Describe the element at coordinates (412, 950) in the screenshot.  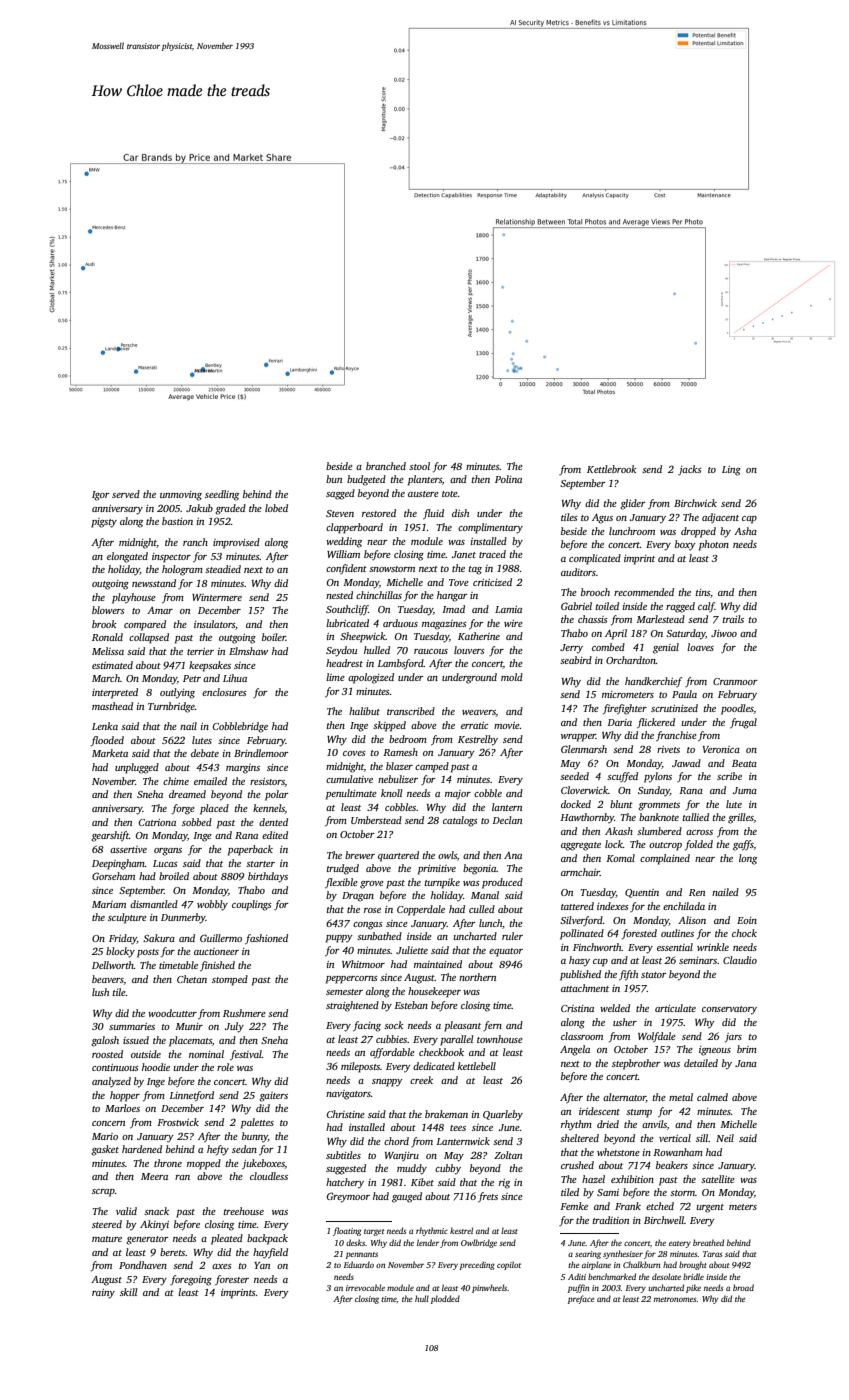
I see `Juliette` at that location.
